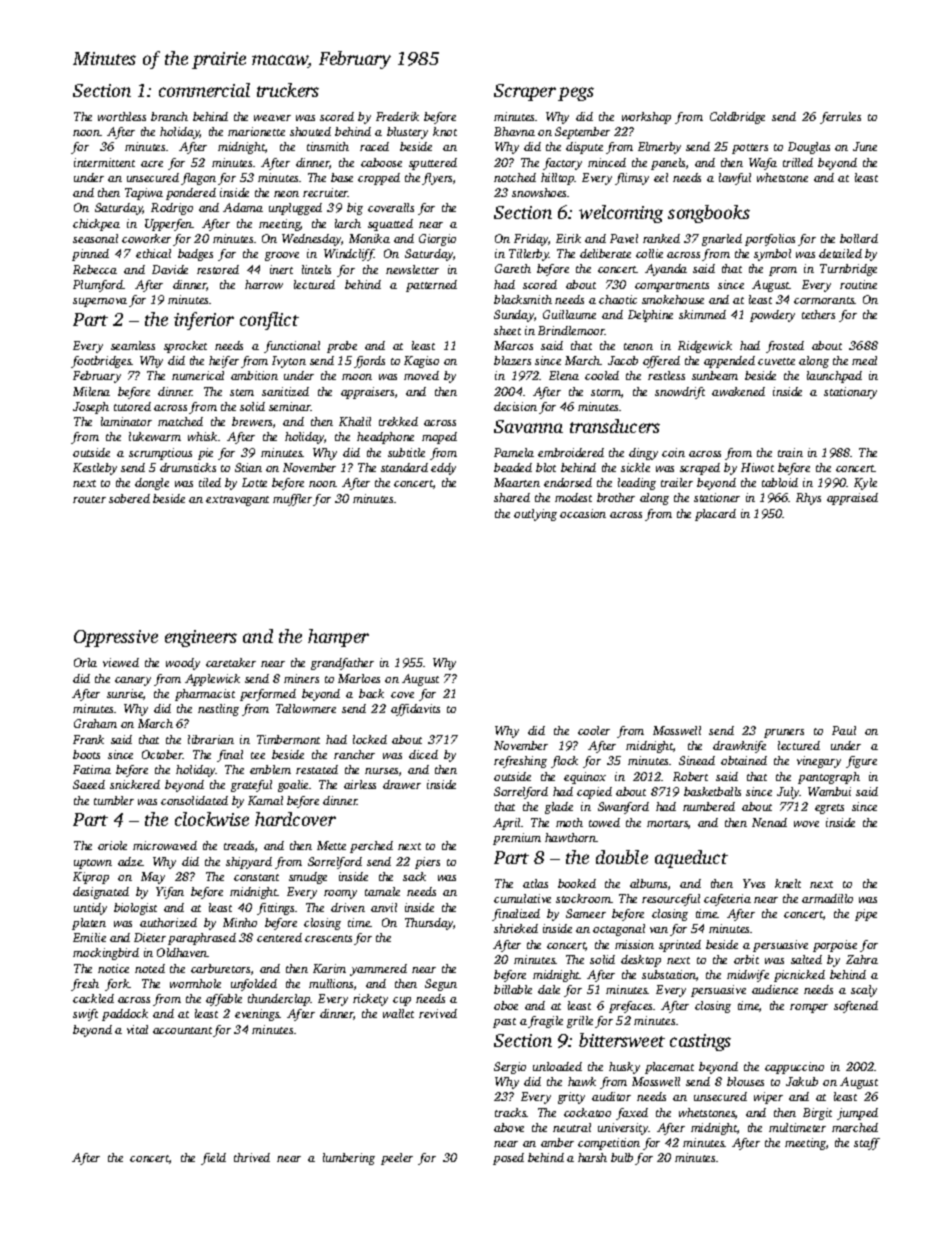 The width and height of the screenshot is (952, 1233). I want to click on Hiwot, so click(757, 467).
